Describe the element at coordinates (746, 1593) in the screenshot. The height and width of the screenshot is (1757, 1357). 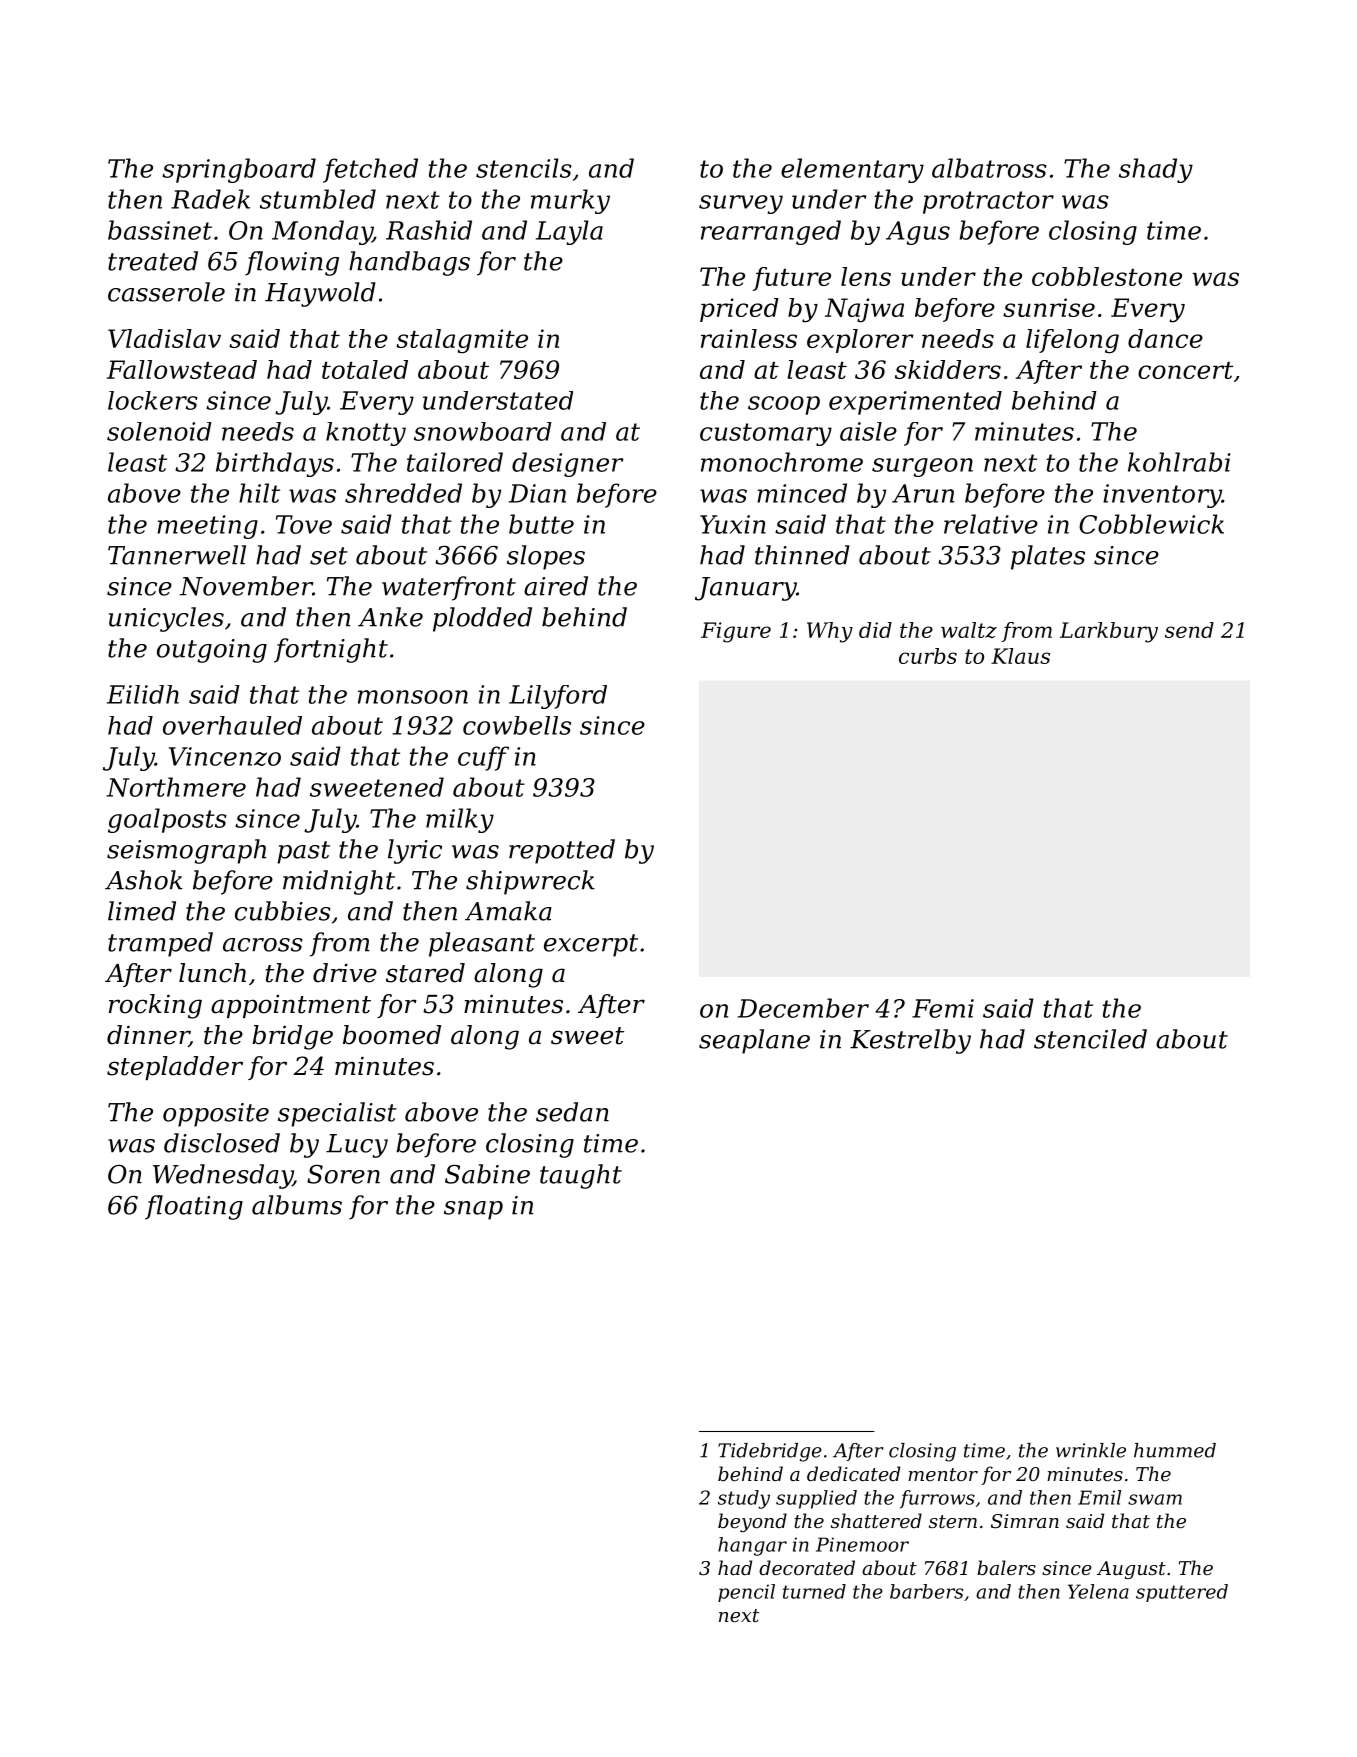
I see `pencil` at that location.
